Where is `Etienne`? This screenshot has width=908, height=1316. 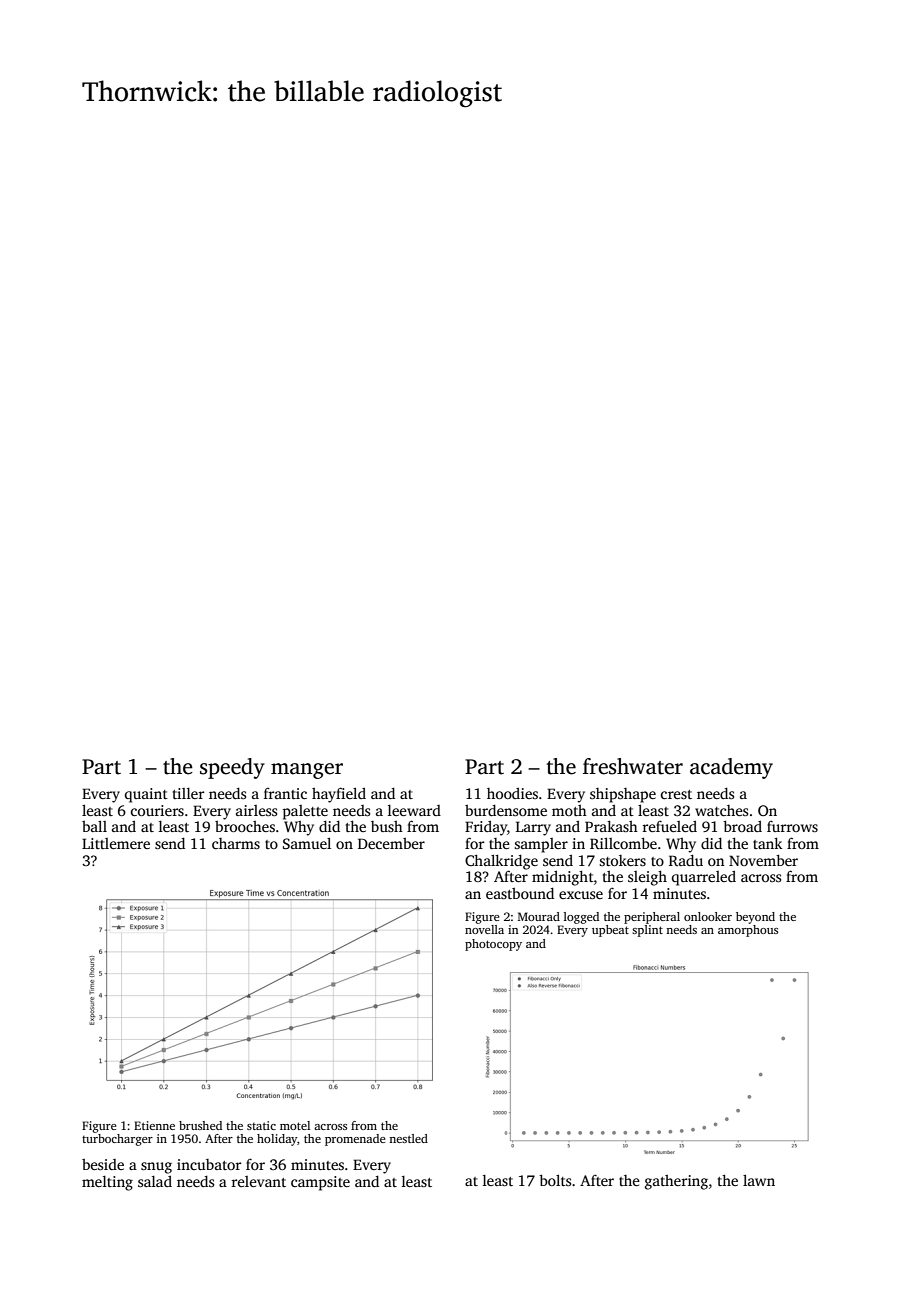
Etienne is located at coordinates (154, 1125).
